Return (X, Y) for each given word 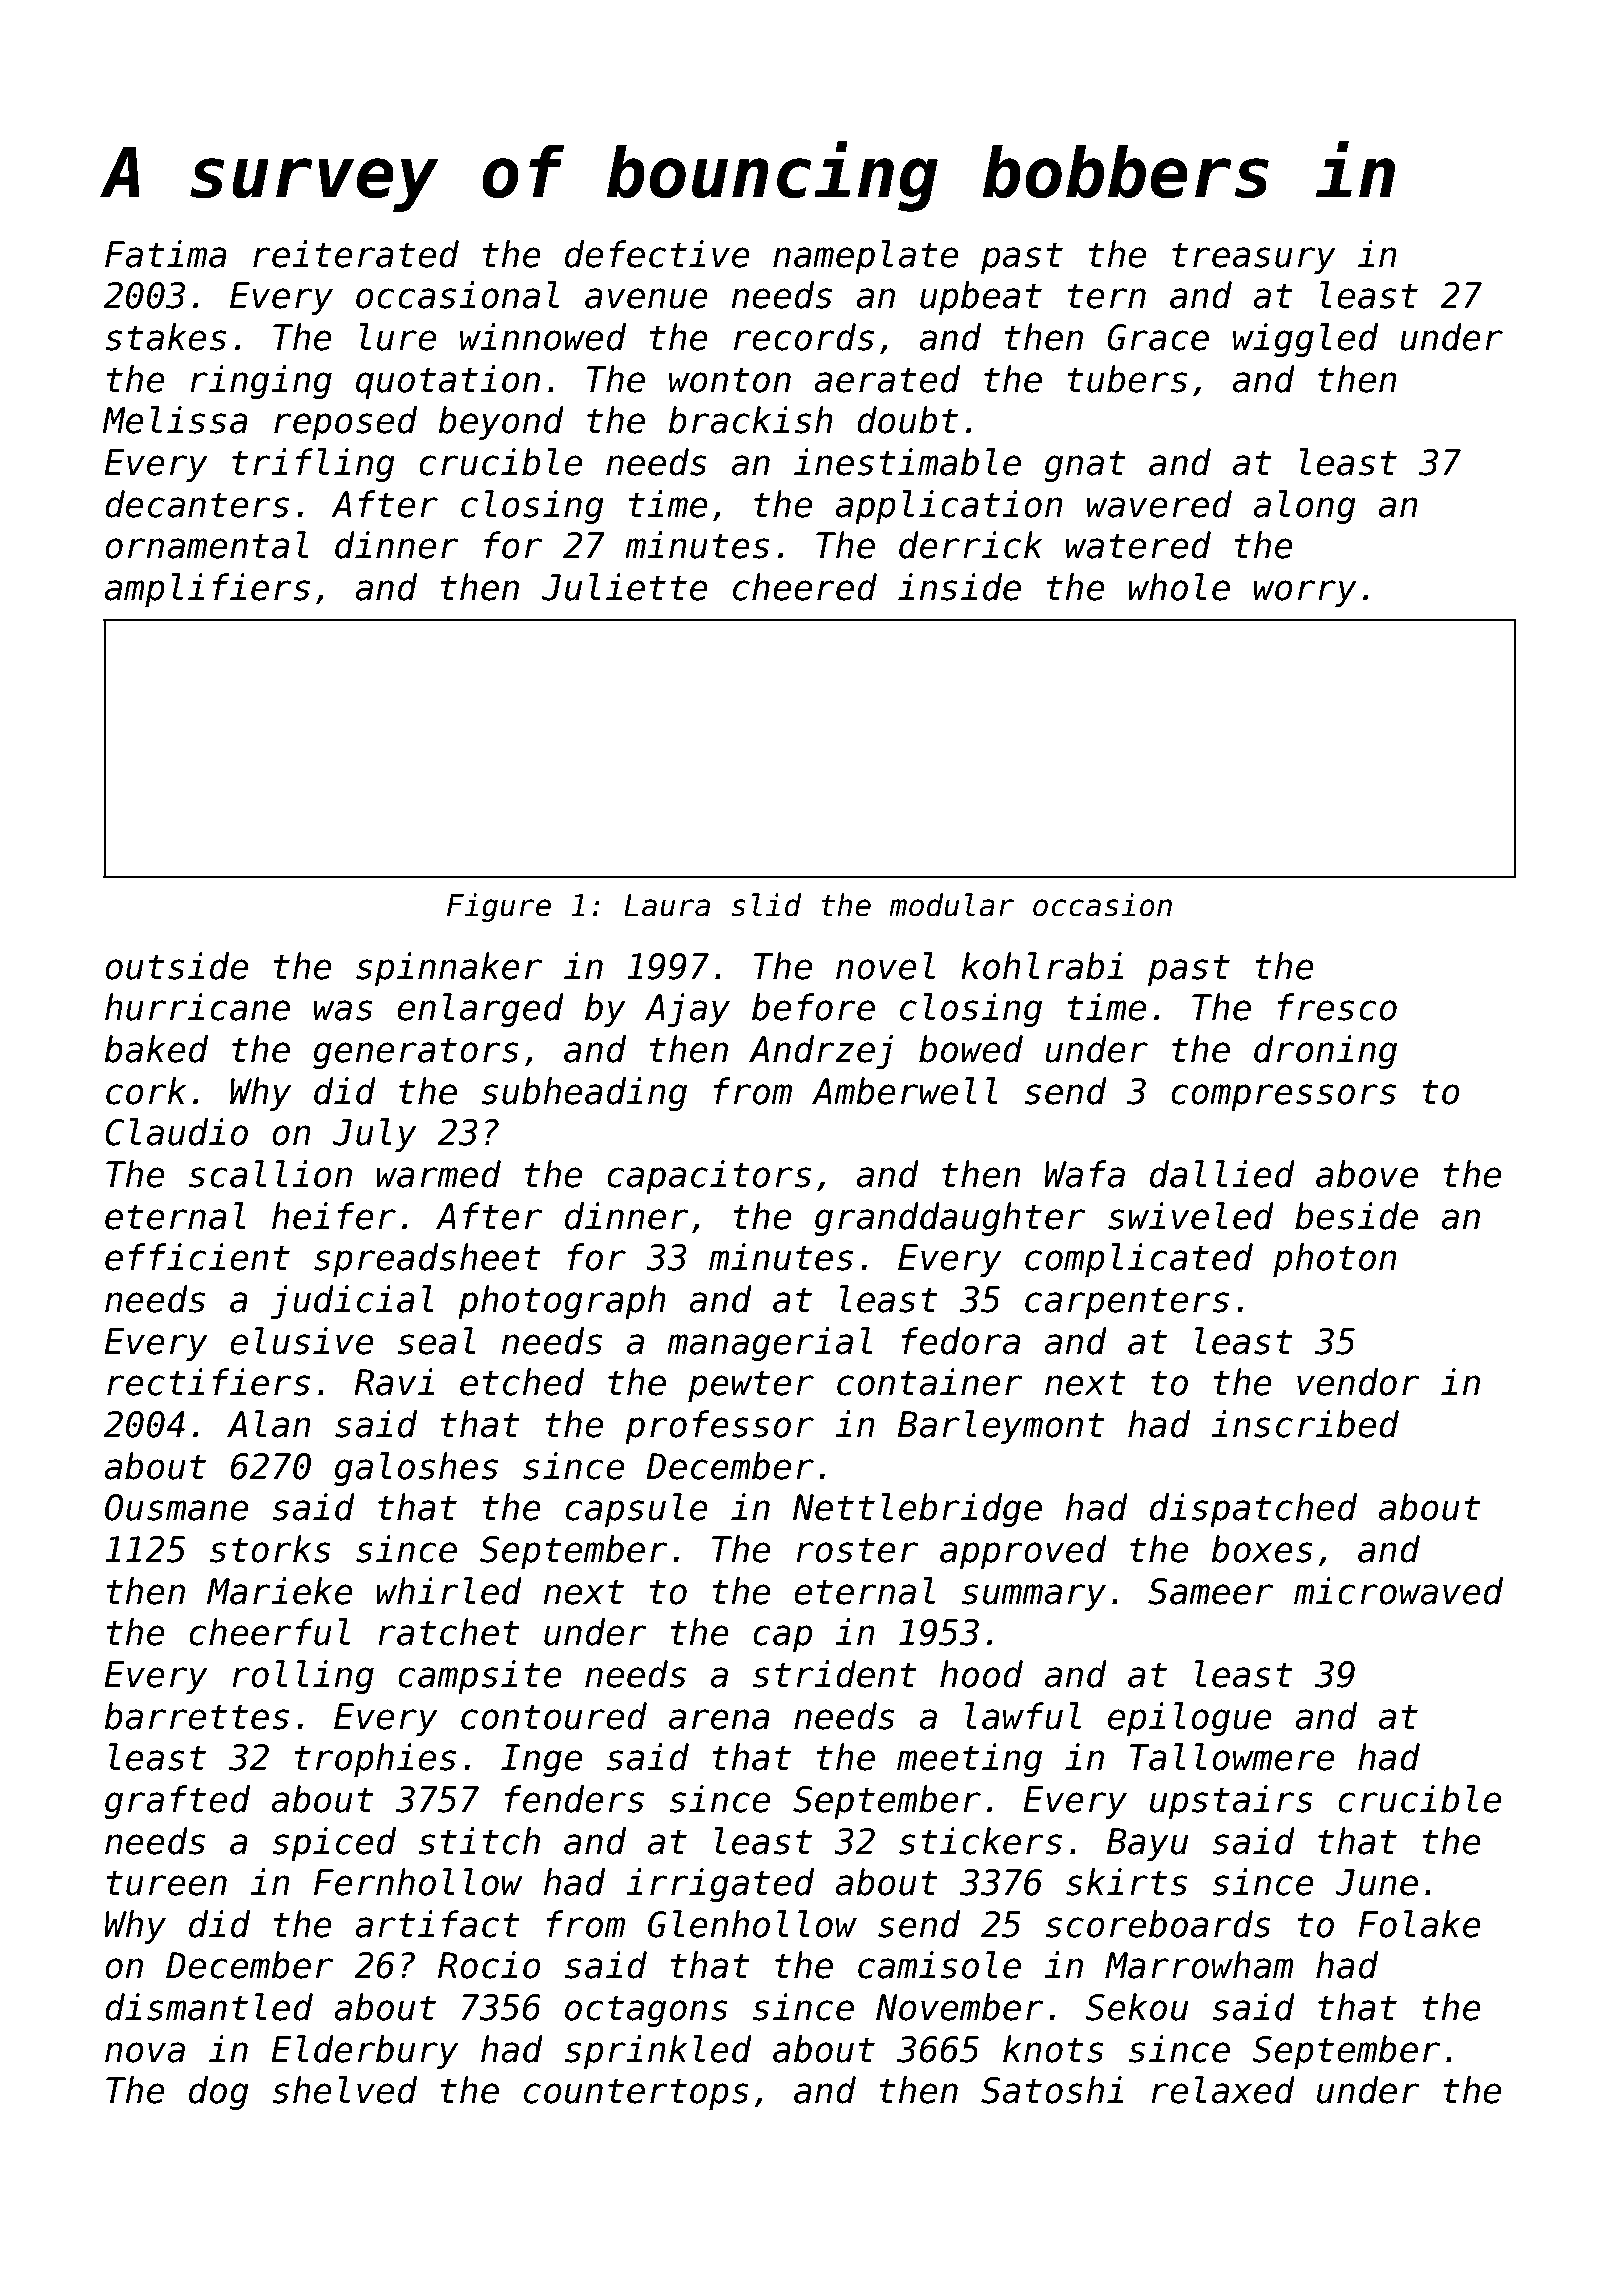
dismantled (209, 2007)
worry (1305, 593)
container (929, 1382)
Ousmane (176, 1507)
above (1367, 1174)
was (343, 1010)
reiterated (356, 254)
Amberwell (905, 1091)
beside (1356, 1216)
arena (719, 1719)
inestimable (907, 462)
